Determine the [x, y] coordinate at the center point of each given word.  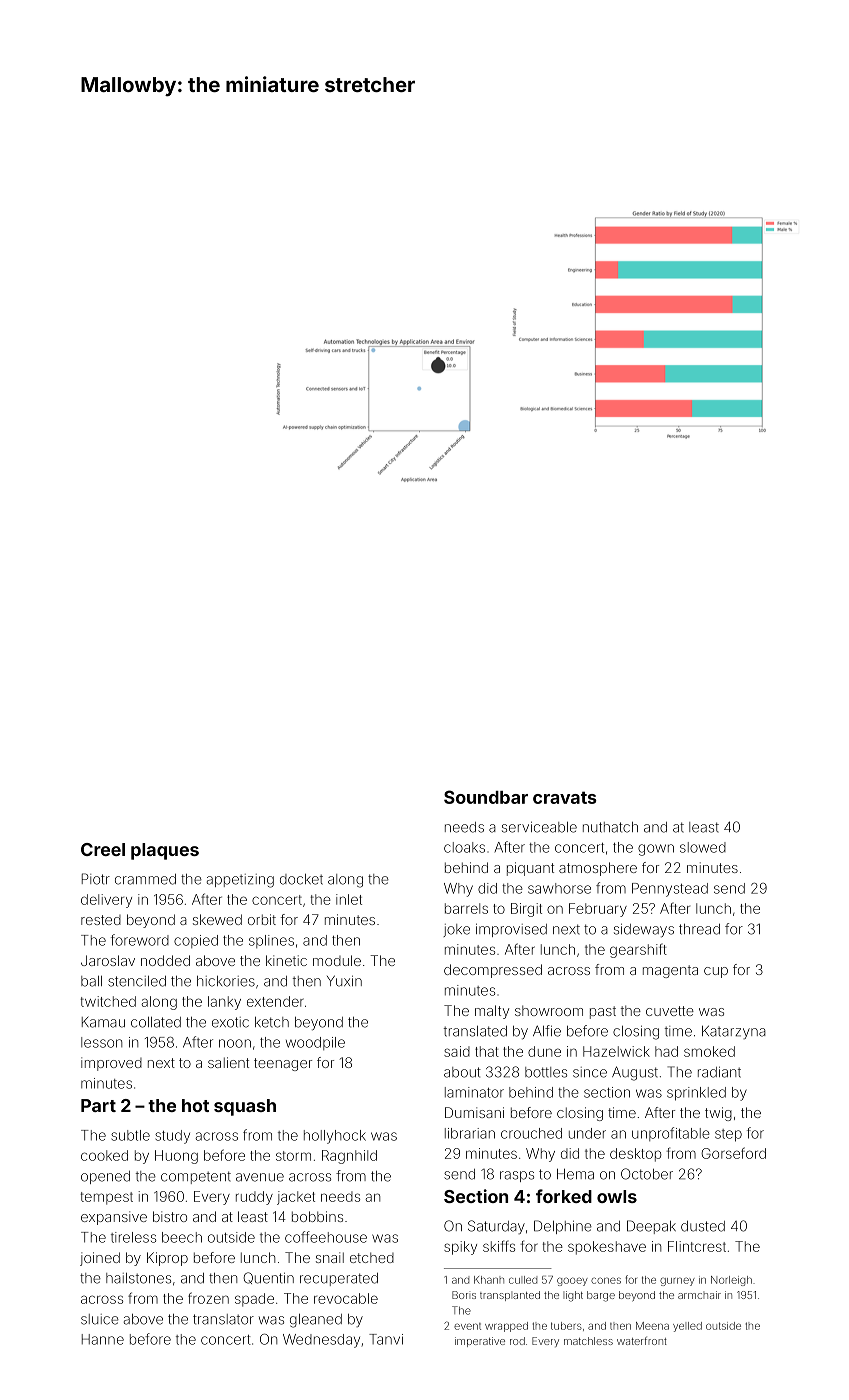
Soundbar [486, 797]
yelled [687, 1327]
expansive [114, 1218]
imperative [480, 1342]
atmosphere [598, 869]
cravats [565, 797]
